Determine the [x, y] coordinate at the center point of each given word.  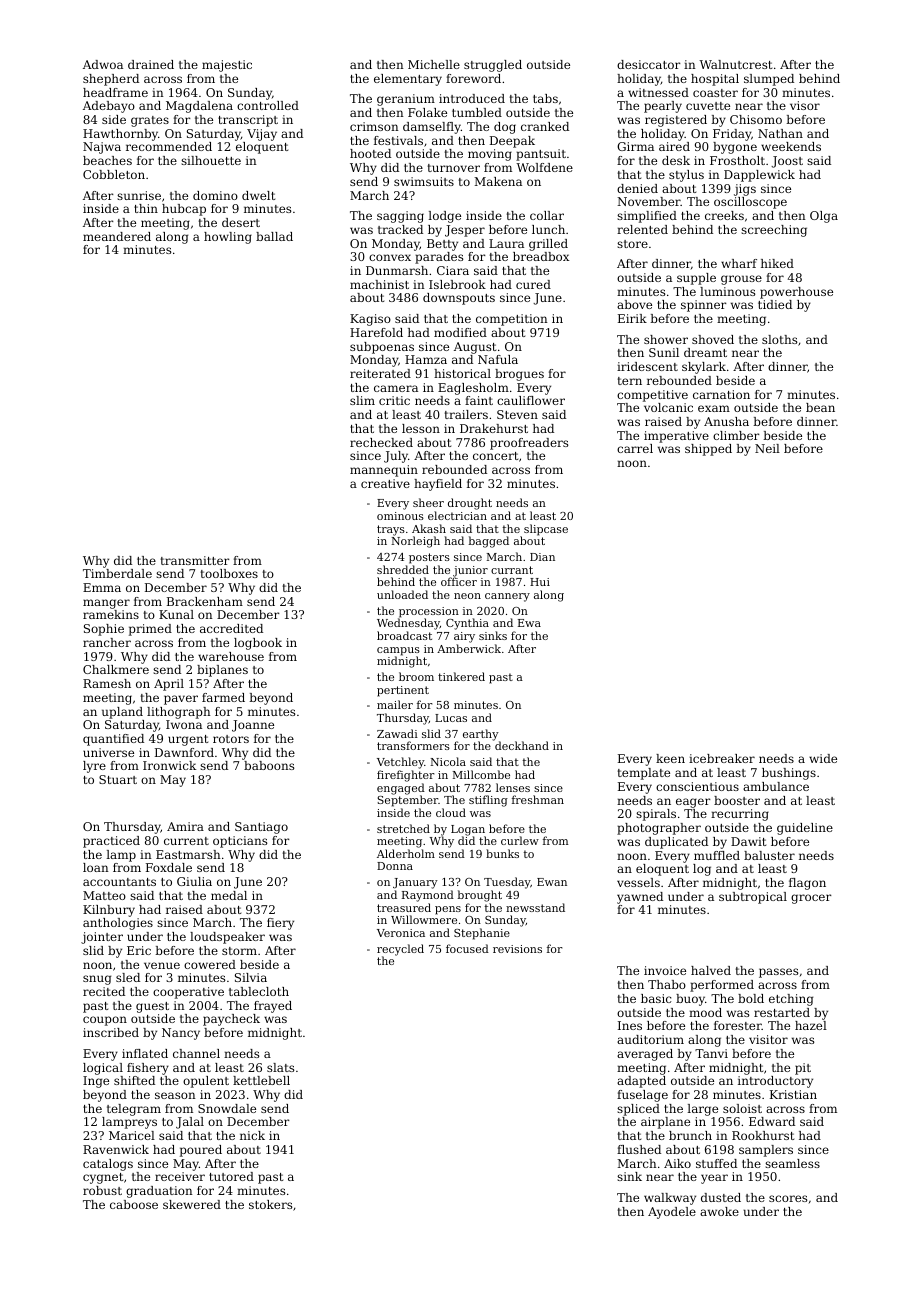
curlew [520, 840]
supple [696, 279]
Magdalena [199, 107]
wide [823, 758]
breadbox [541, 256]
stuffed [716, 1163]
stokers [270, 1204]
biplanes [222, 671]
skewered [192, 1204]
